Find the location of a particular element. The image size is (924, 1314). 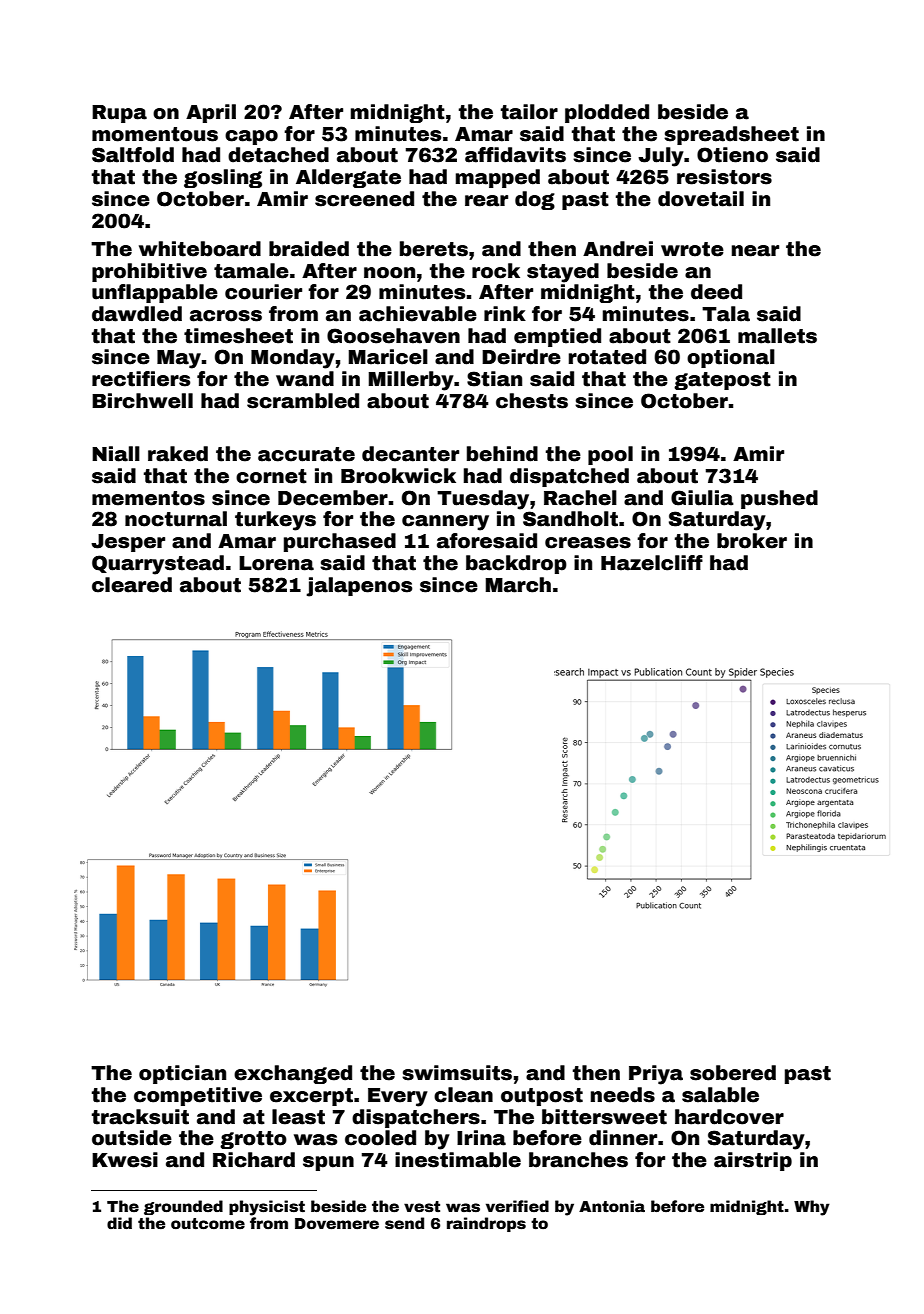

Millerby is located at coordinates (411, 381).
